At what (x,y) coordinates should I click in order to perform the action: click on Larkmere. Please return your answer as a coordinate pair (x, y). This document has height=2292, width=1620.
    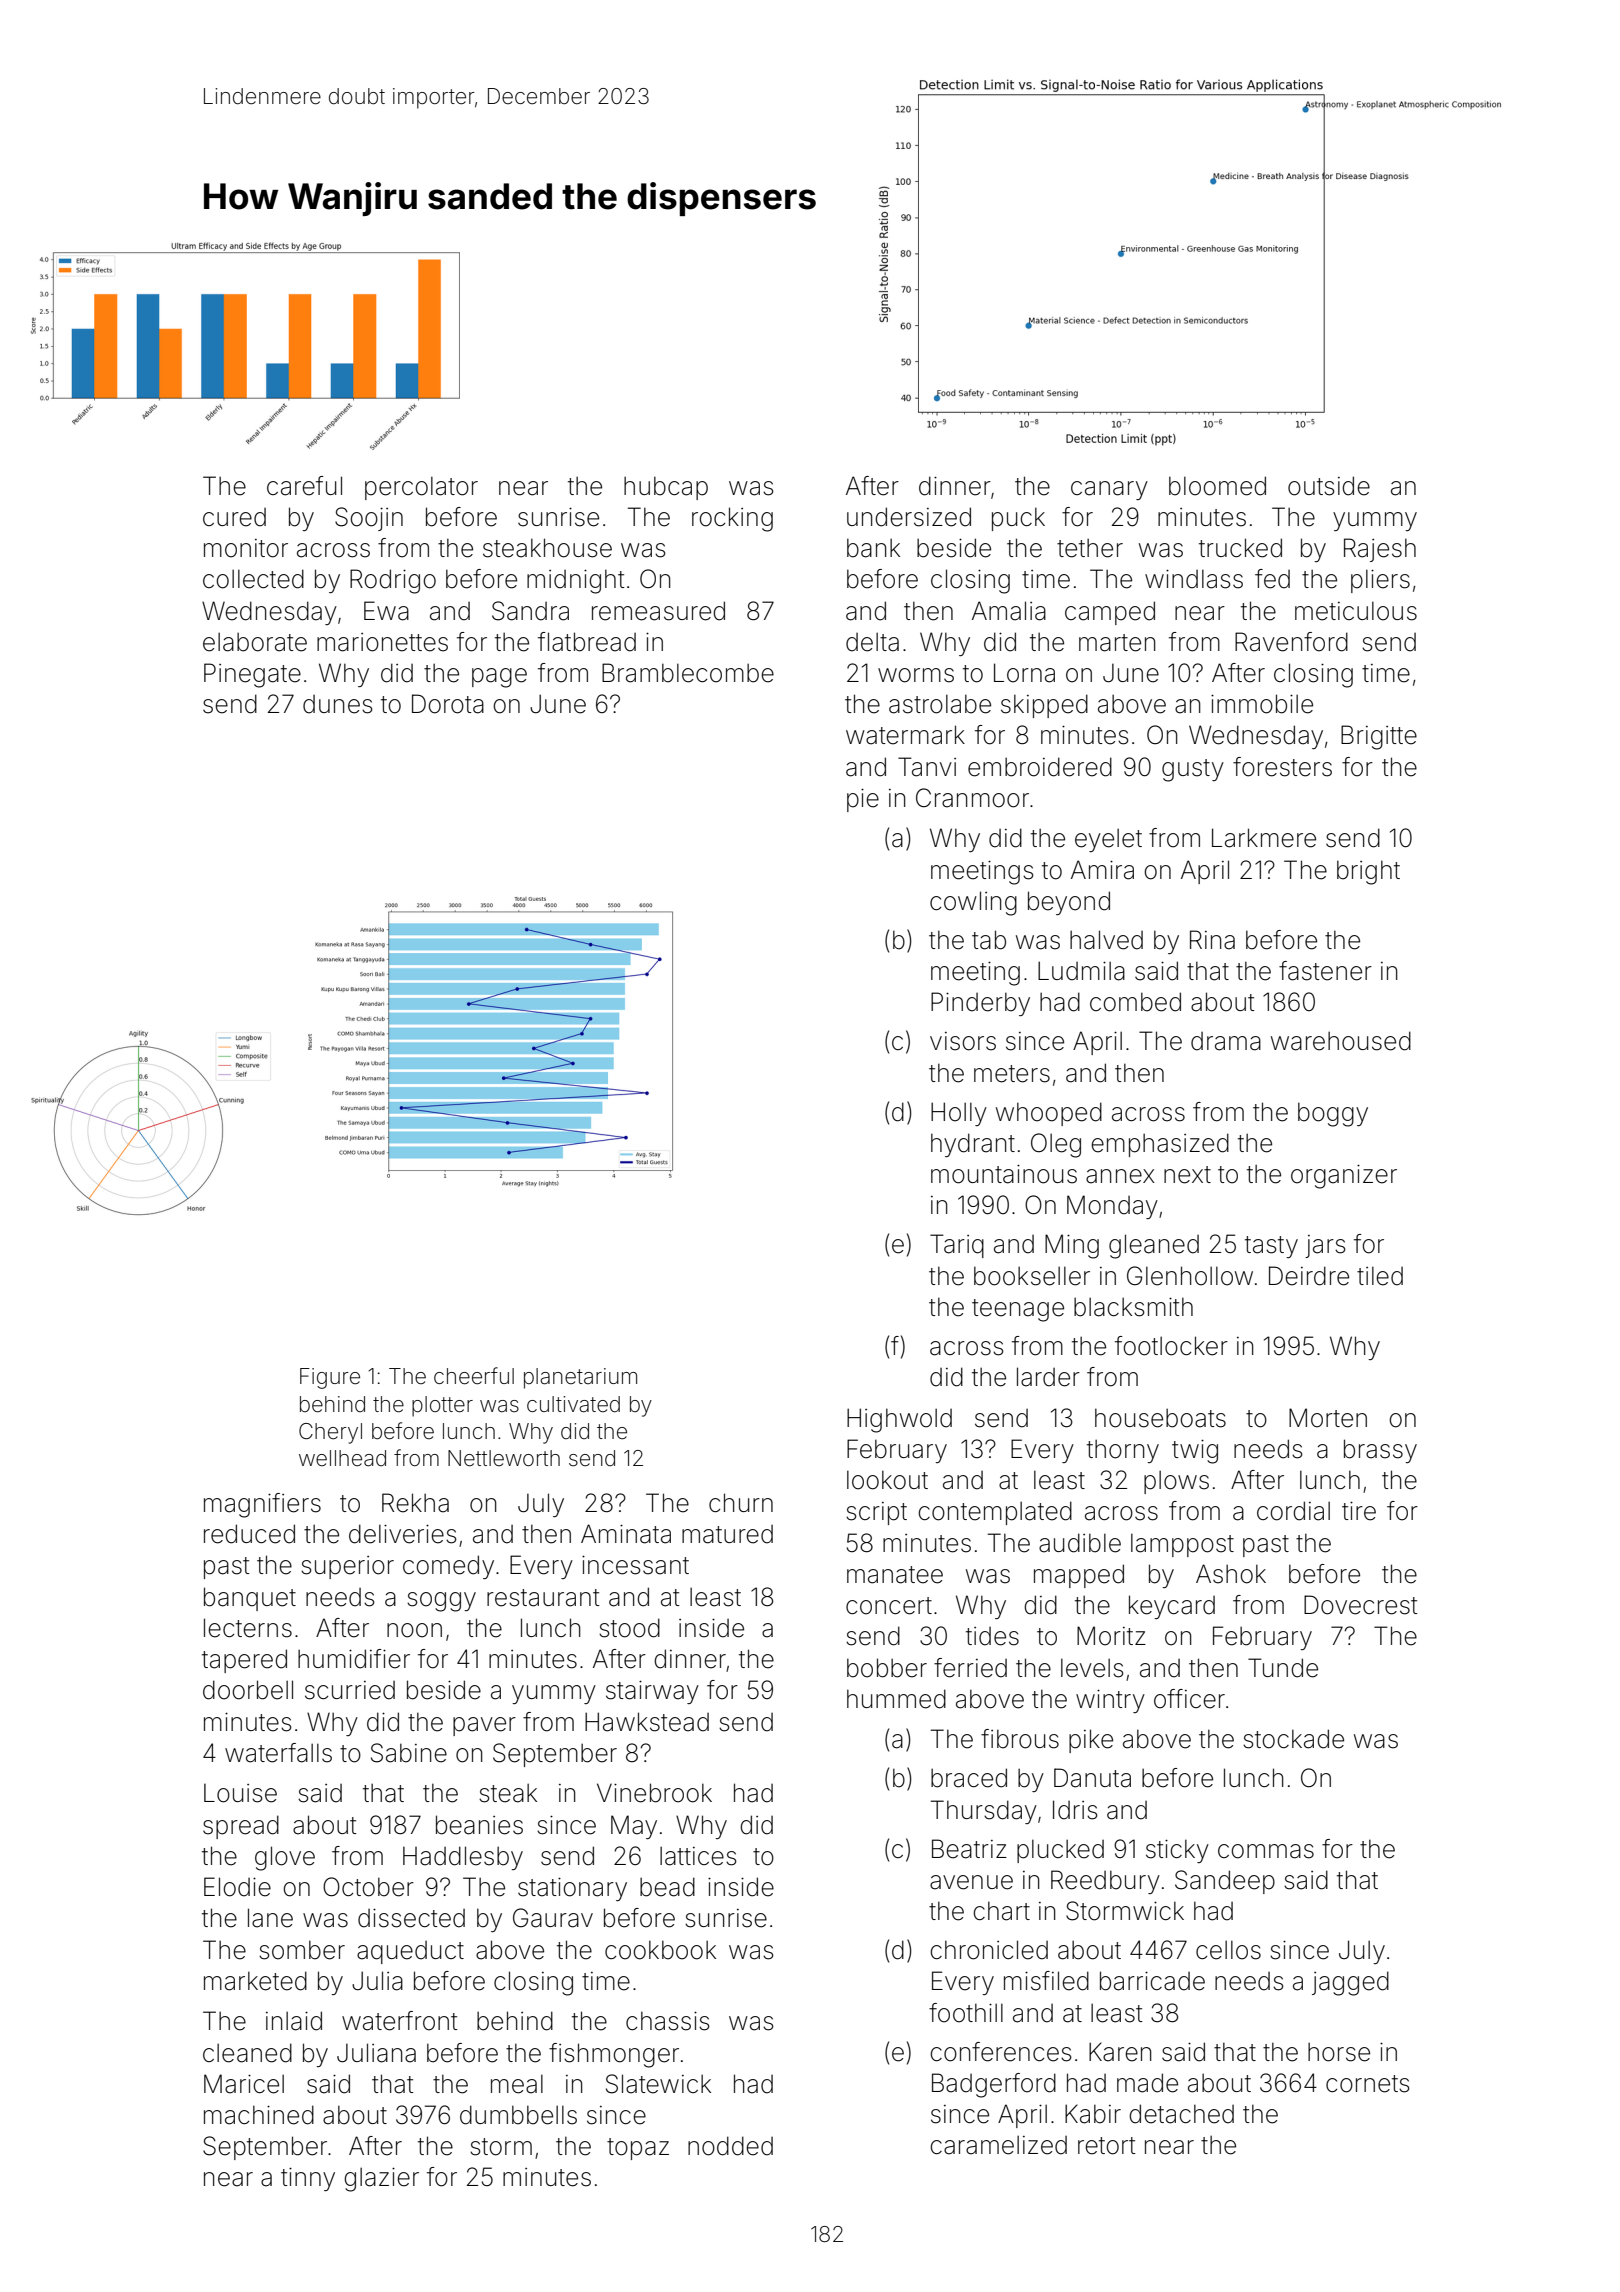
    Looking at the image, I should click on (1264, 838).
